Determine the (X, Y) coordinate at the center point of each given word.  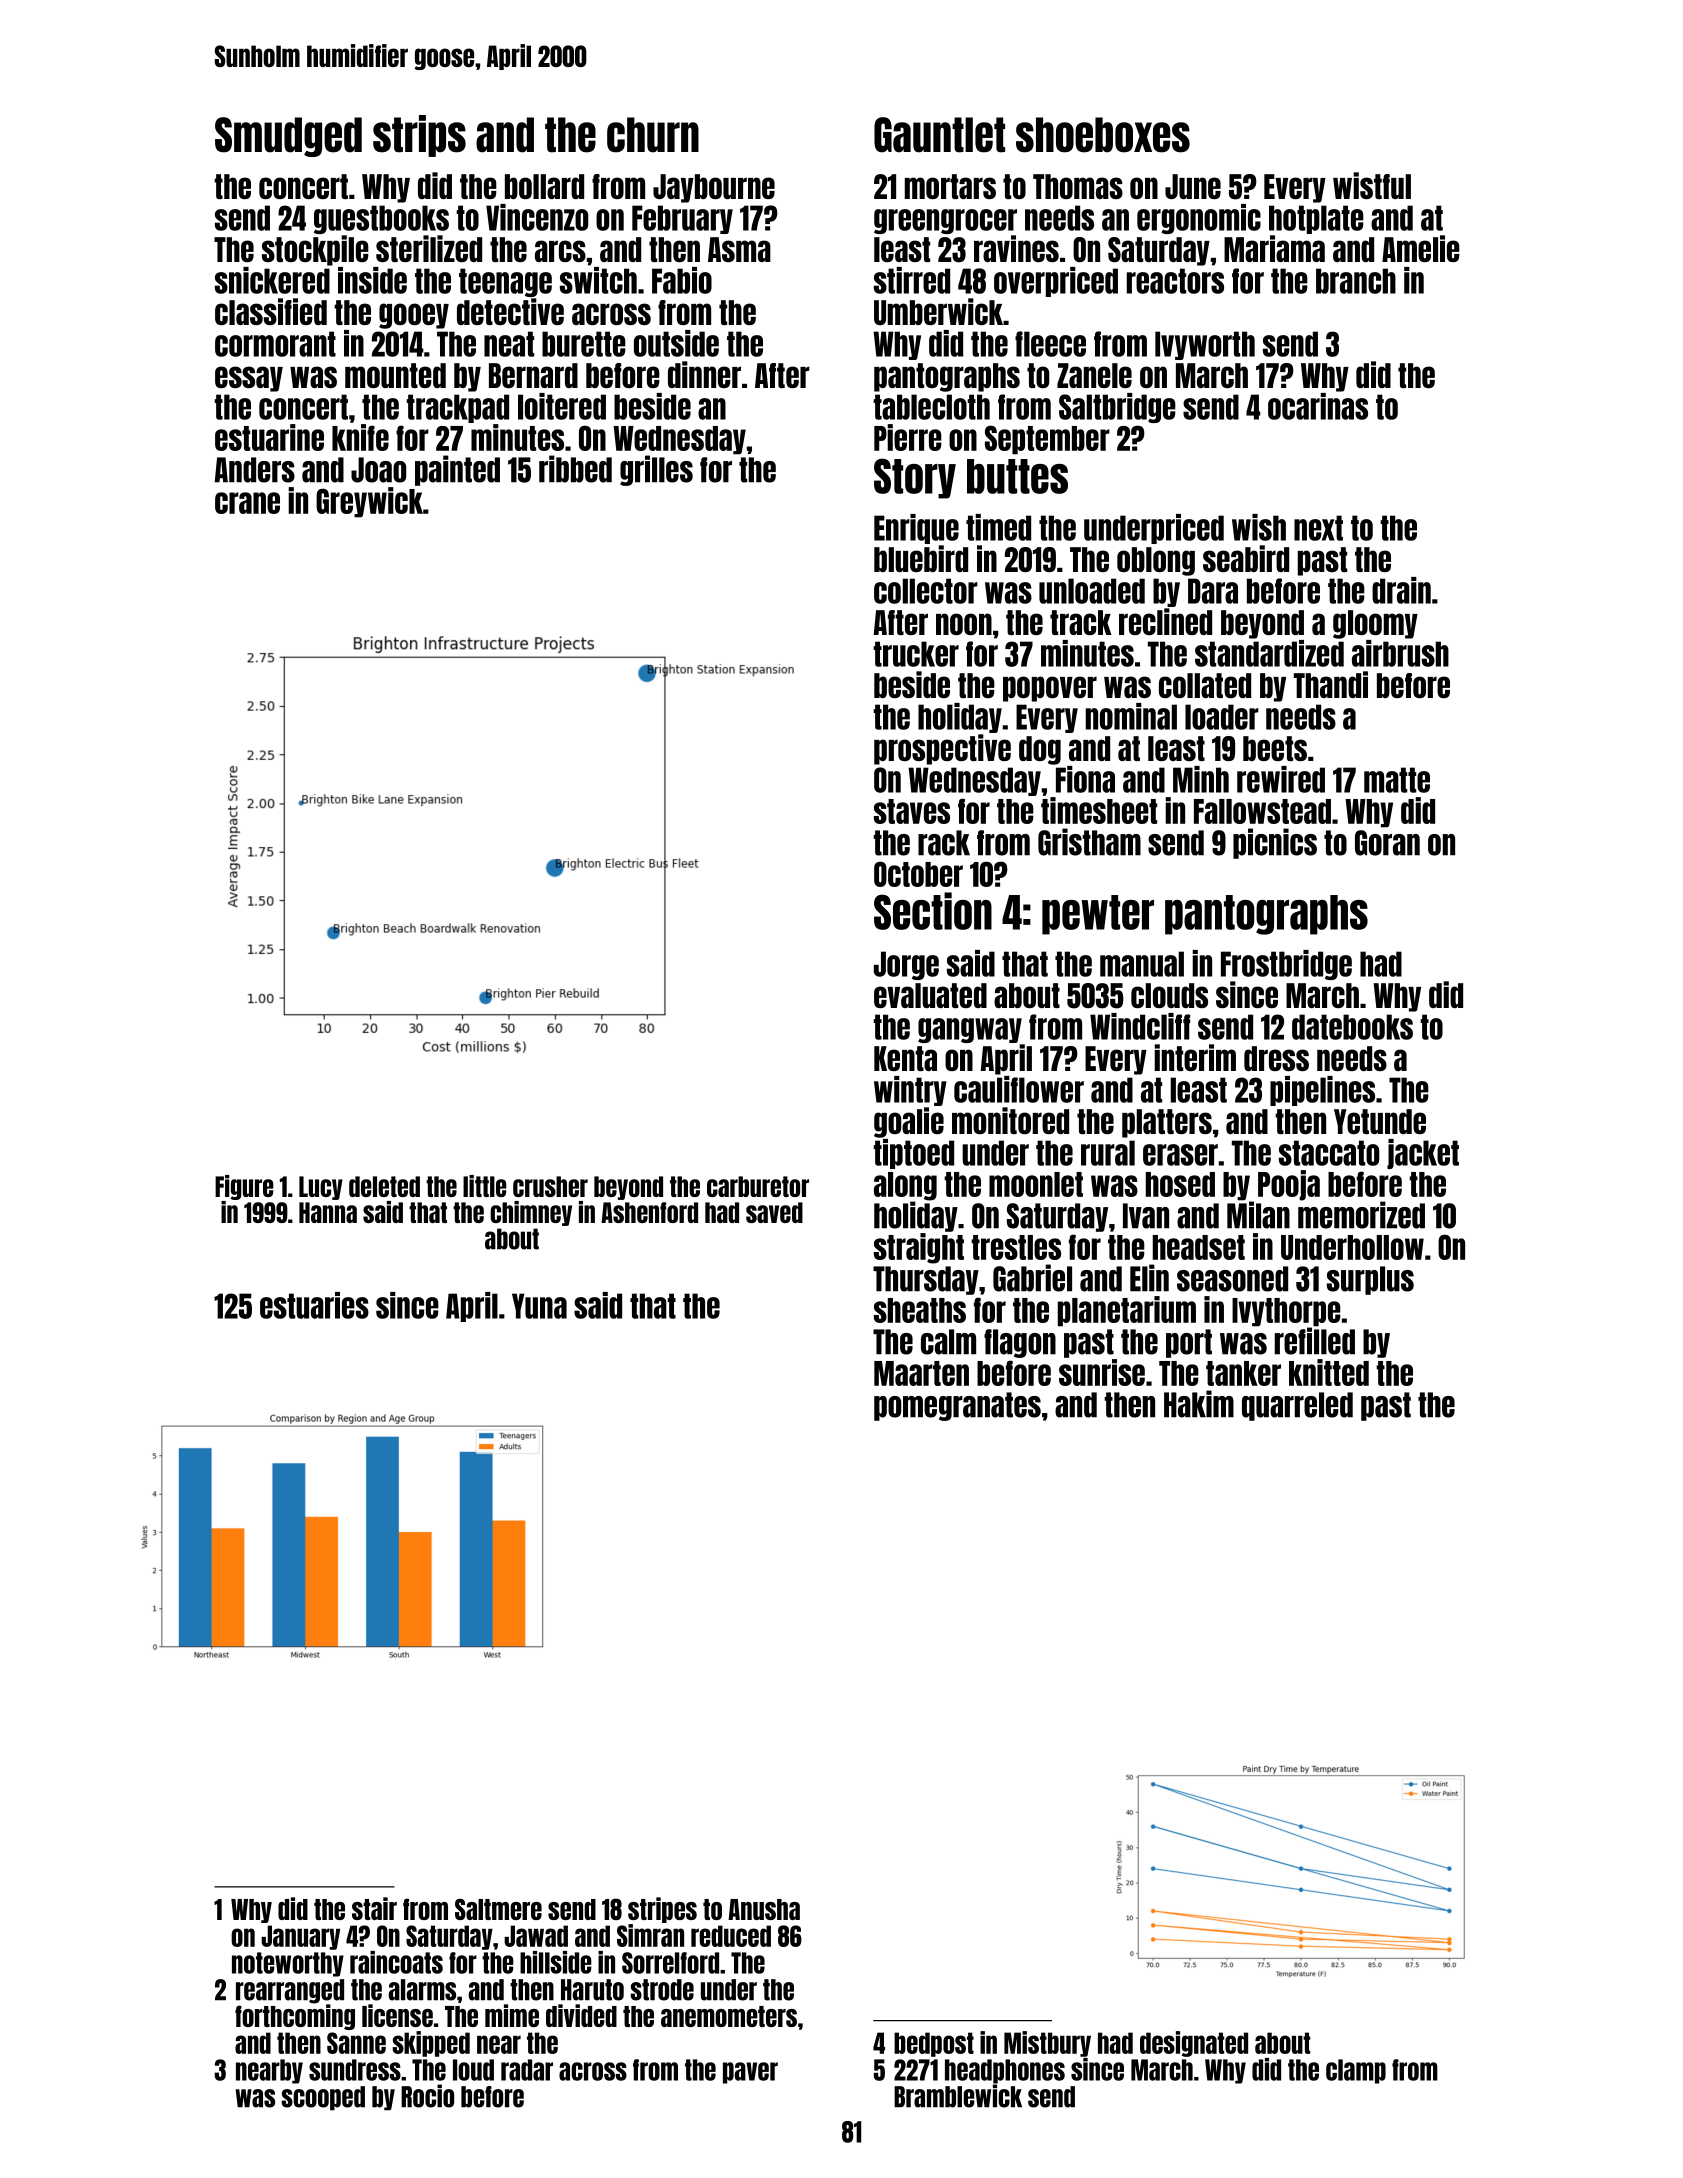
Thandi (1331, 684)
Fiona (1085, 779)
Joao (378, 470)
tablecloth (931, 407)
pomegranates (957, 1406)
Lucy (321, 1188)
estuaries (314, 1305)
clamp (1356, 2071)
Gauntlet (939, 135)
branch (1356, 281)
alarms (422, 1990)
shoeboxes (1103, 135)
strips (419, 136)
